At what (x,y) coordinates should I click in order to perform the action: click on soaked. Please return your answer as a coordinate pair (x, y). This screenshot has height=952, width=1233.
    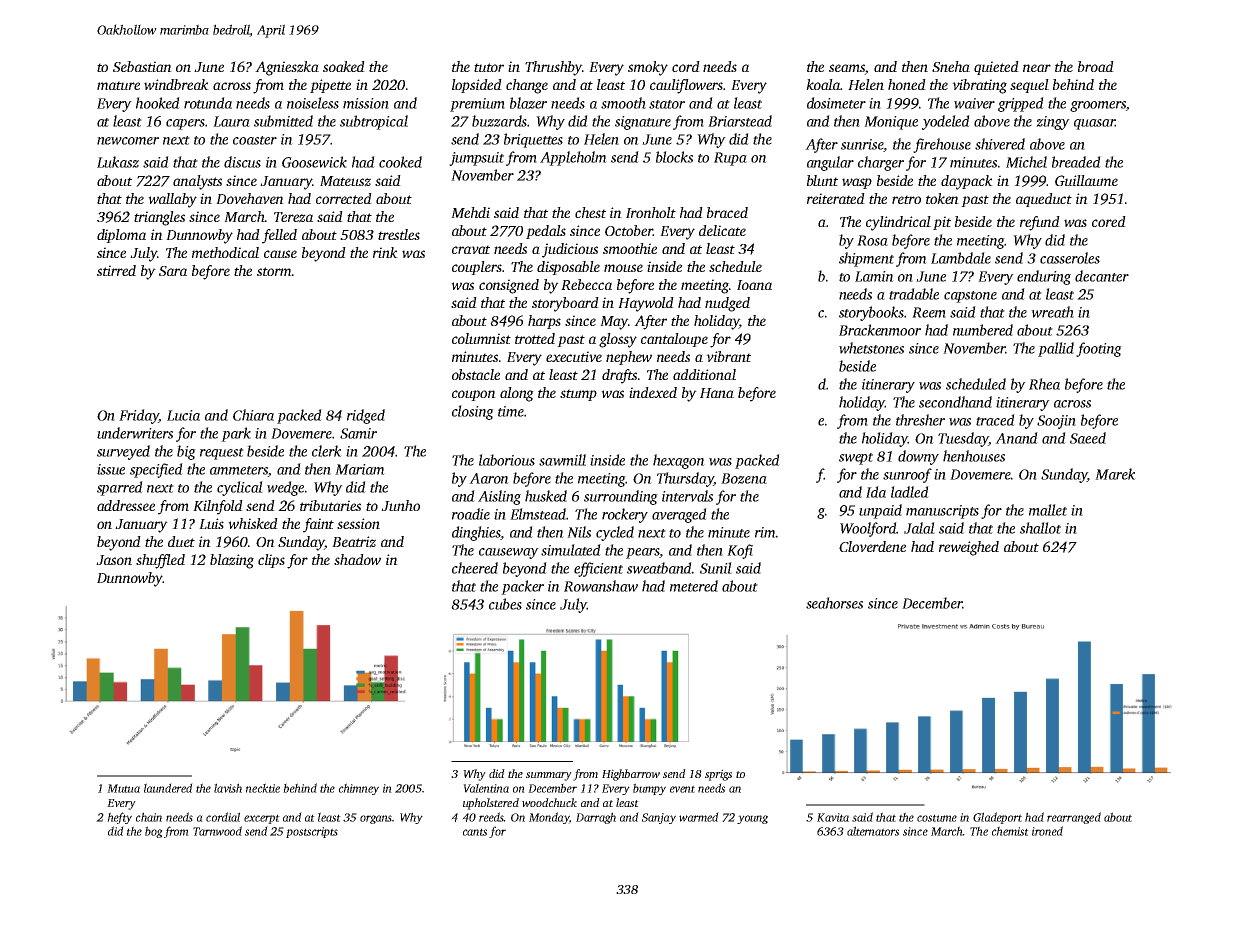
    Looking at the image, I should click on (344, 66).
